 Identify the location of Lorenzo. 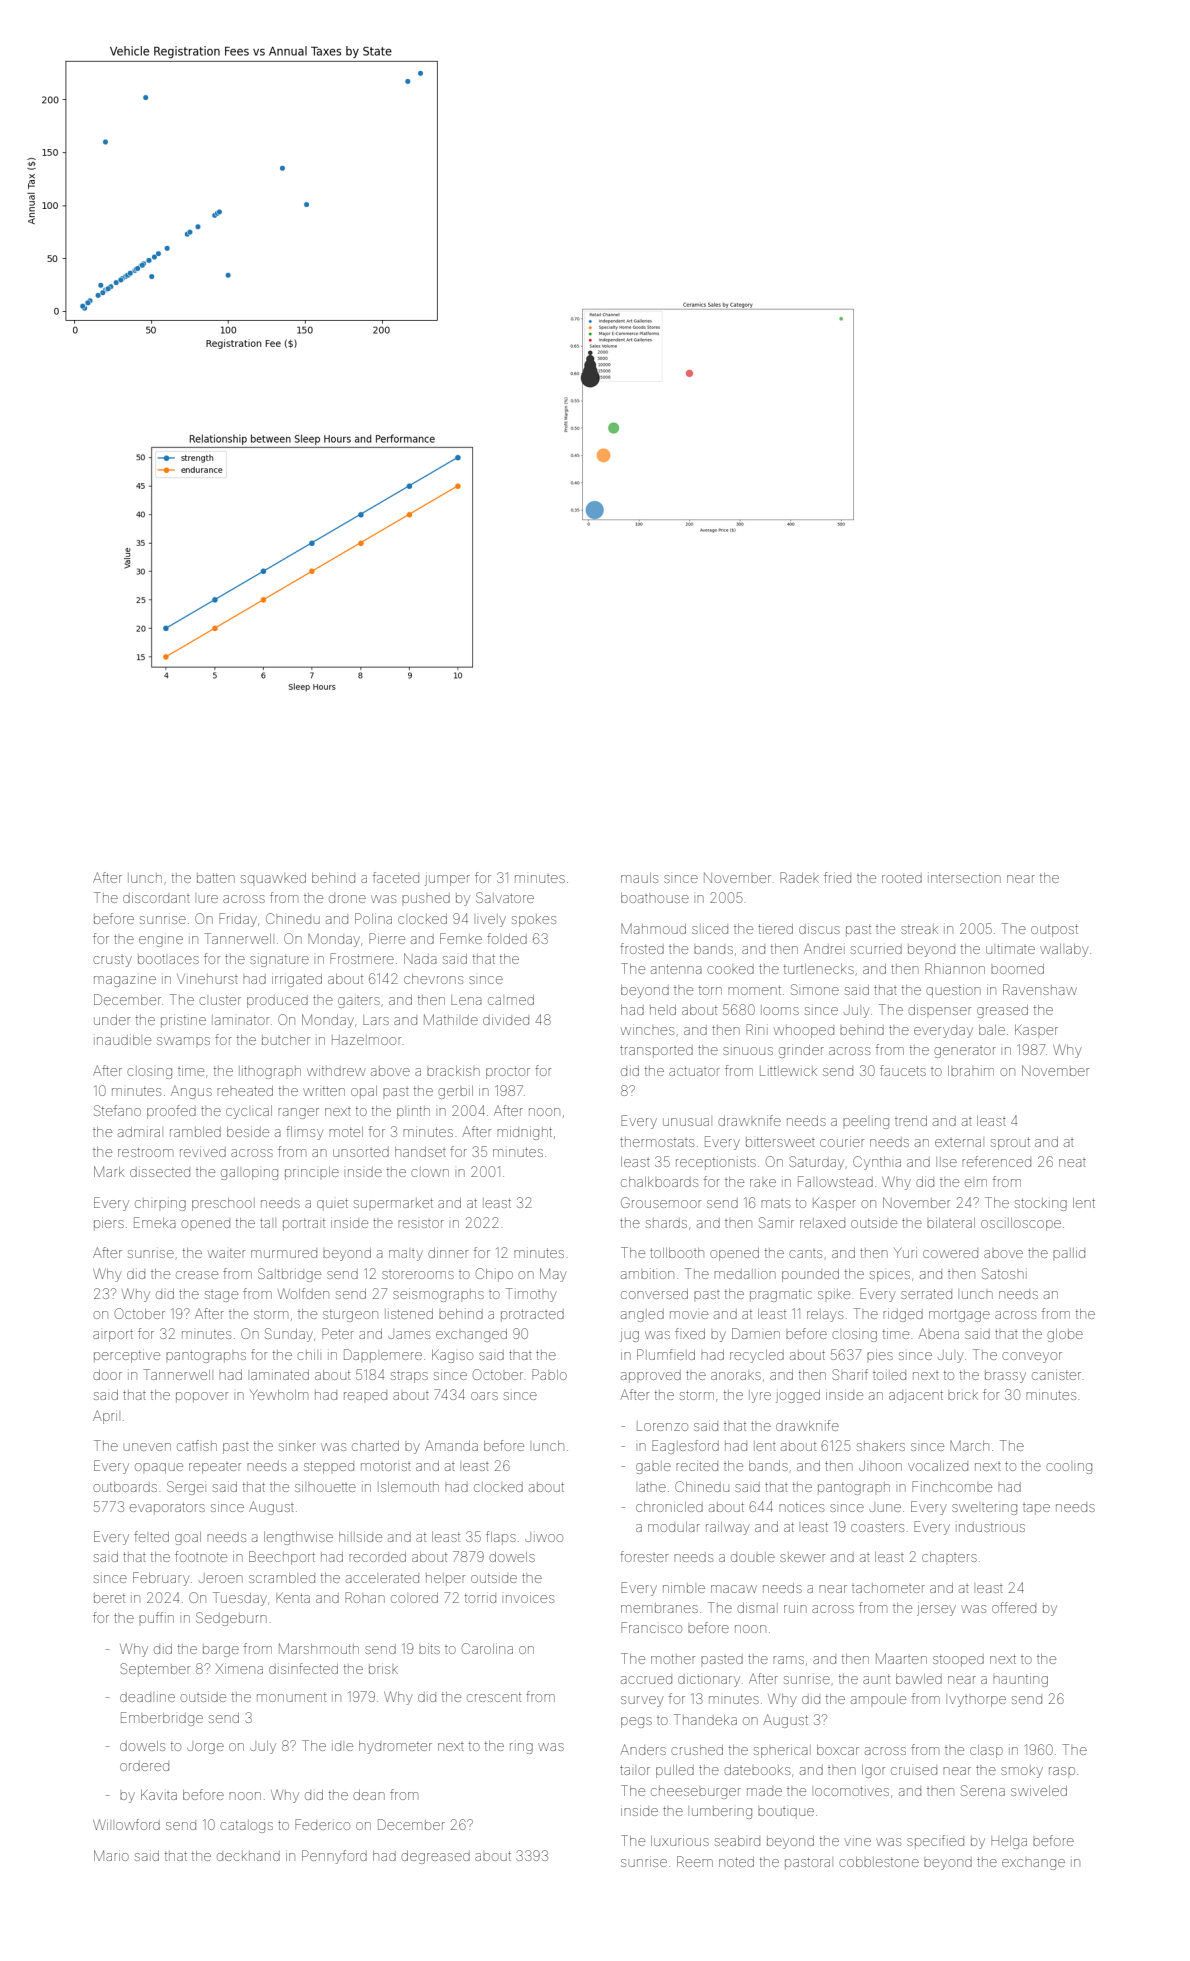
(662, 1426).
